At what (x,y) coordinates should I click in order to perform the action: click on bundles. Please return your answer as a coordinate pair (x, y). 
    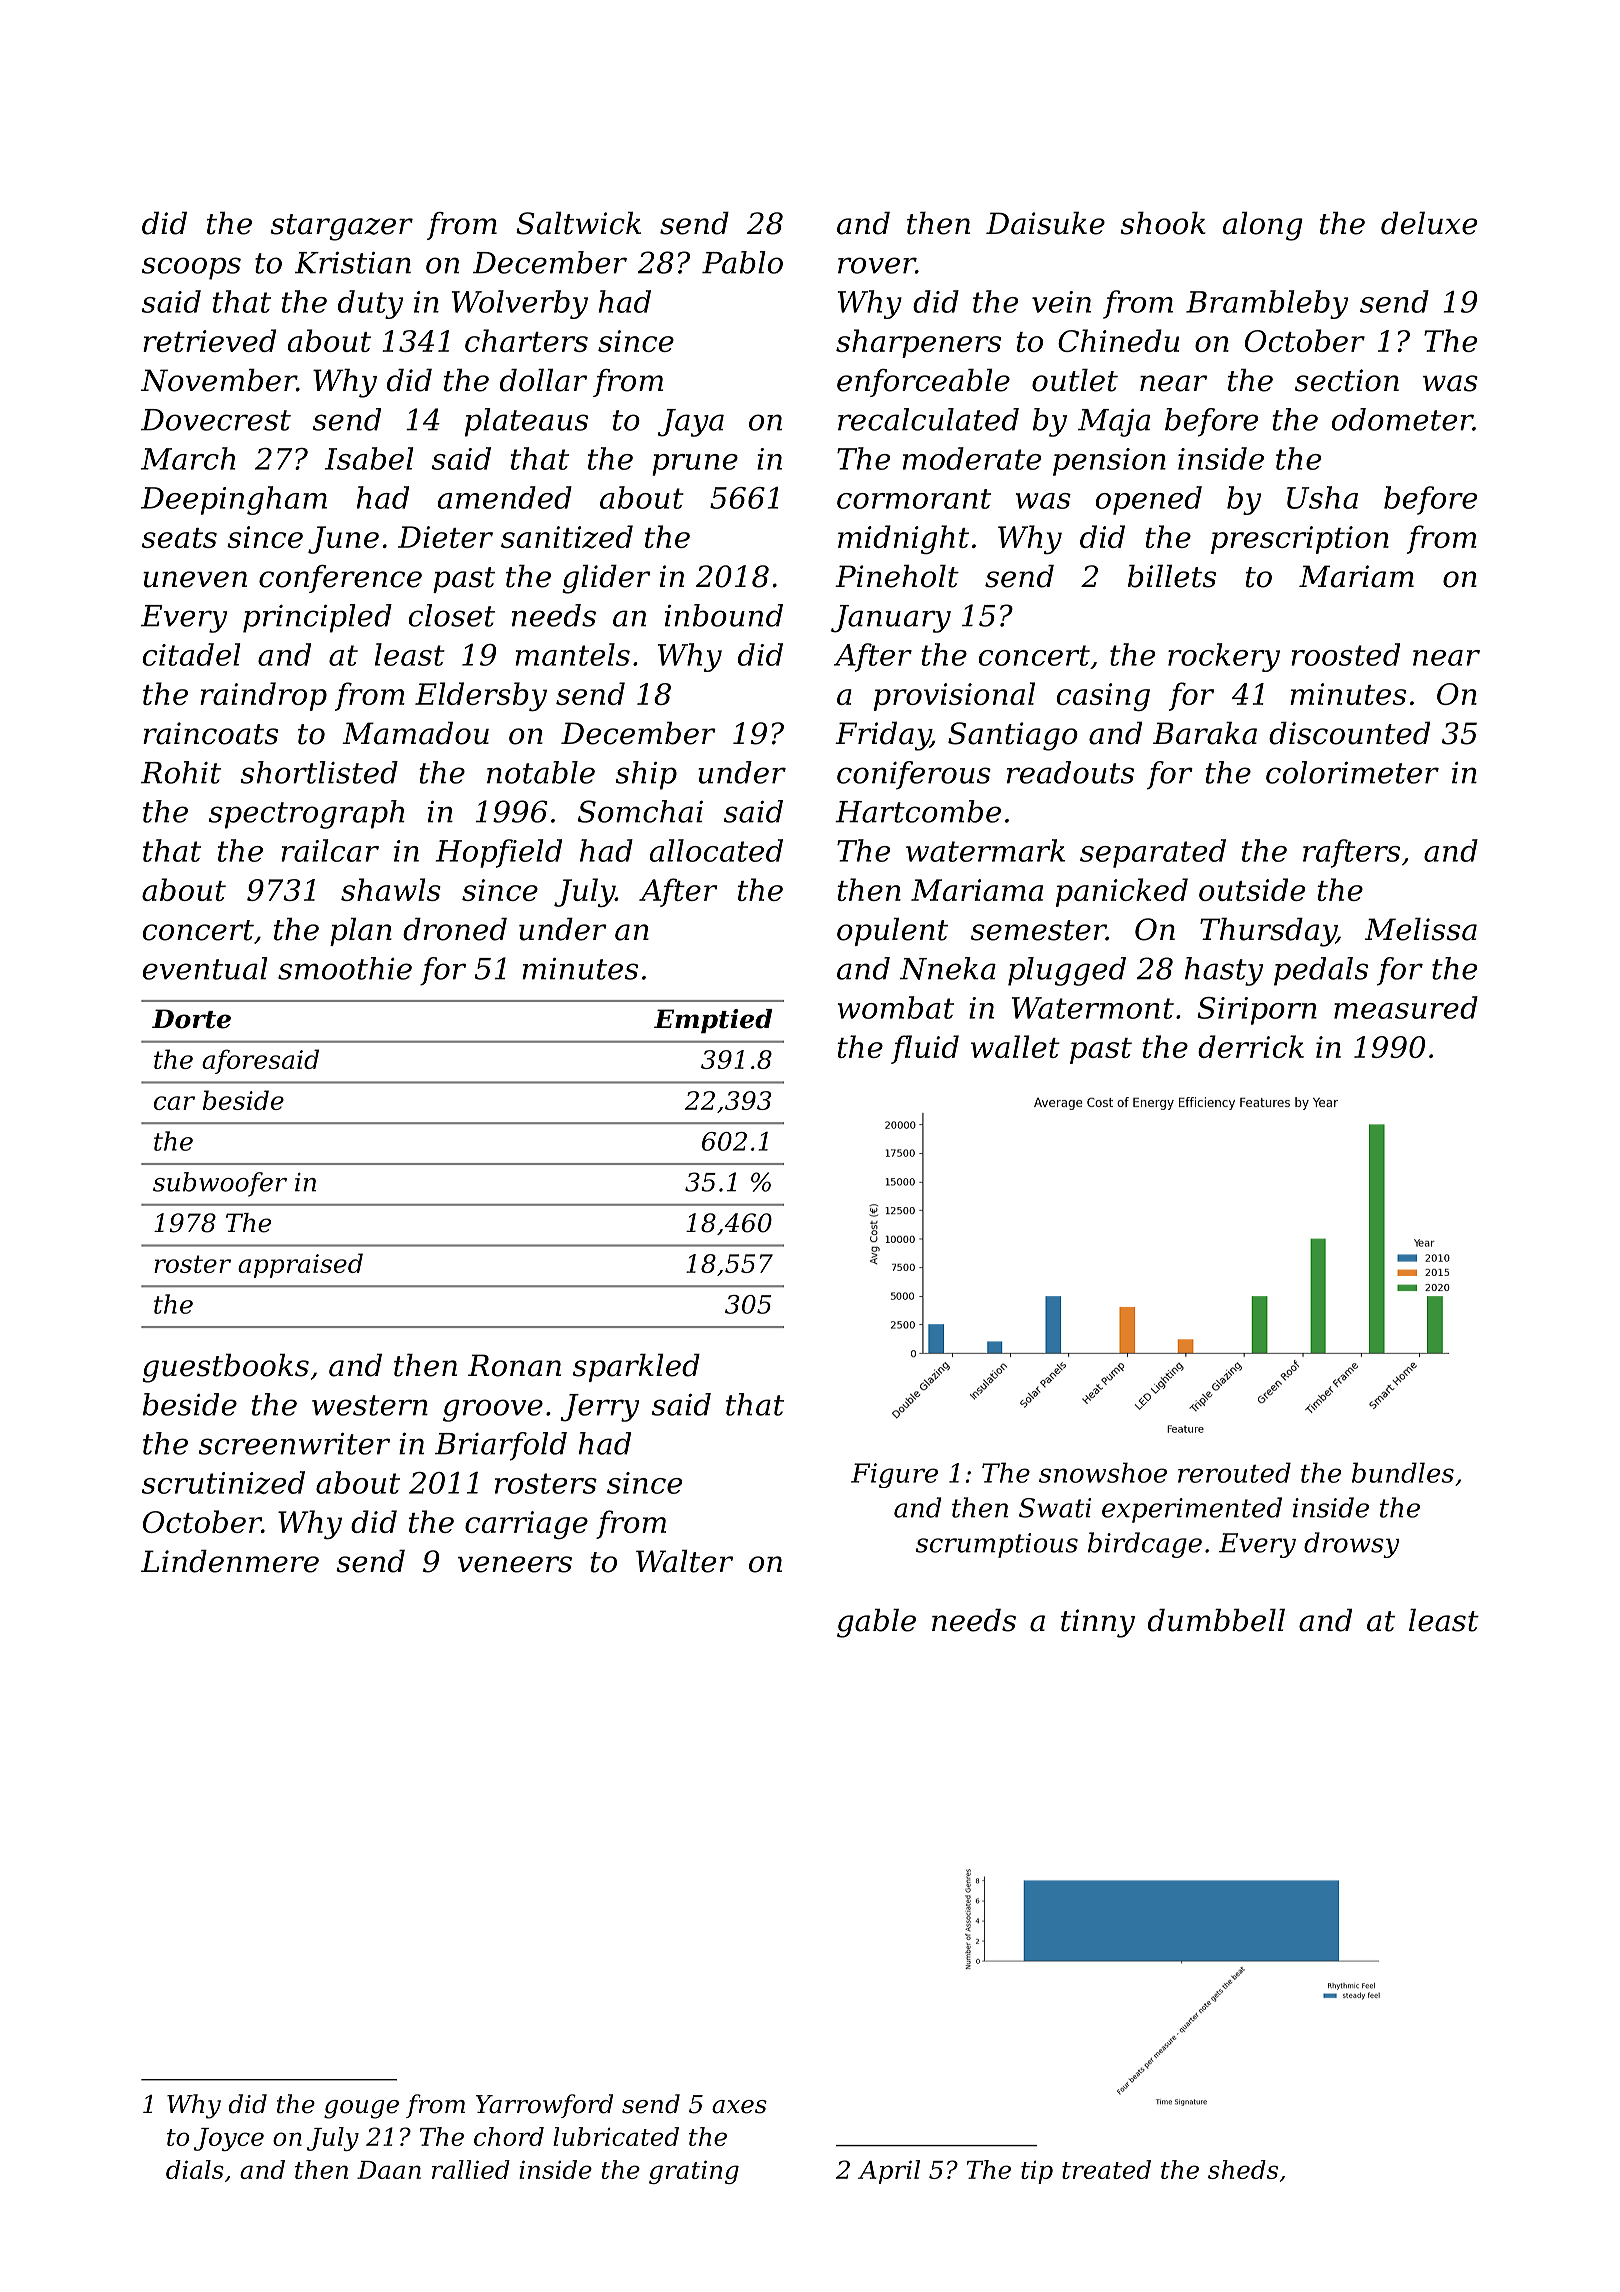
    Looking at the image, I should click on (1403, 1472).
